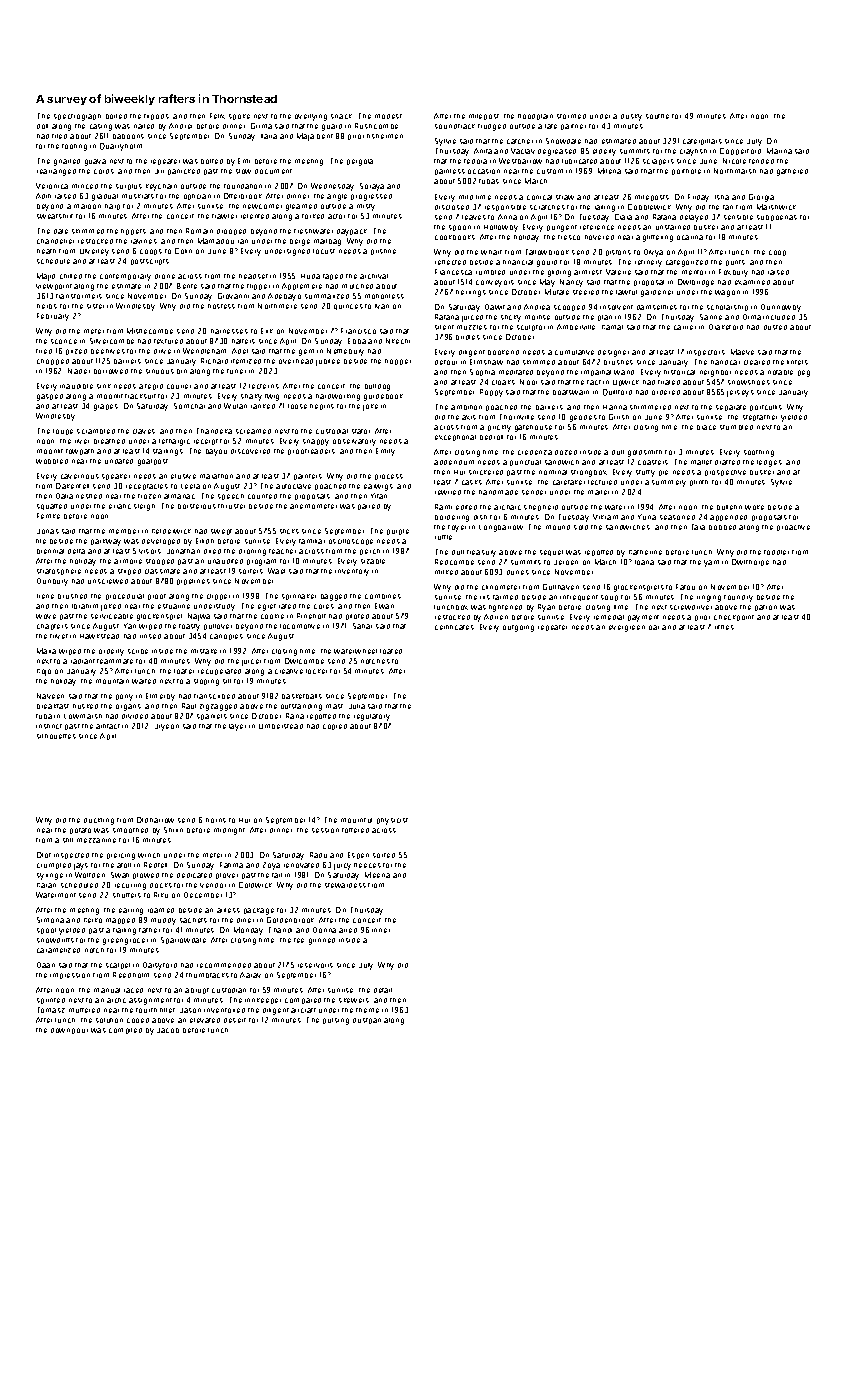 The image size is (849, 1400). Describe the element at coordinates (498, 492) in the screenshot. I see `handmade` at that location.
